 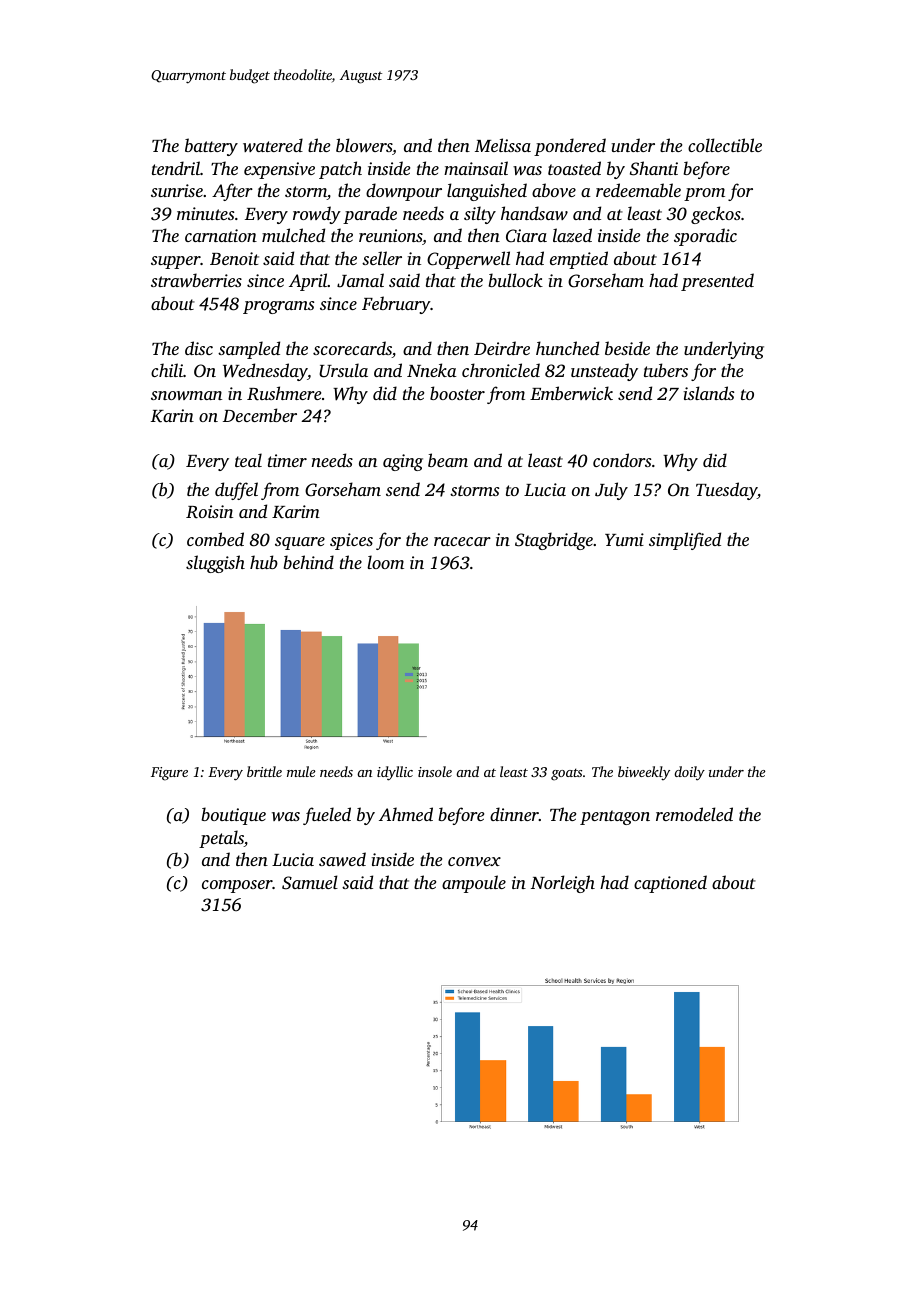 I want to click on ampoule, so click(x=474, y=884).
